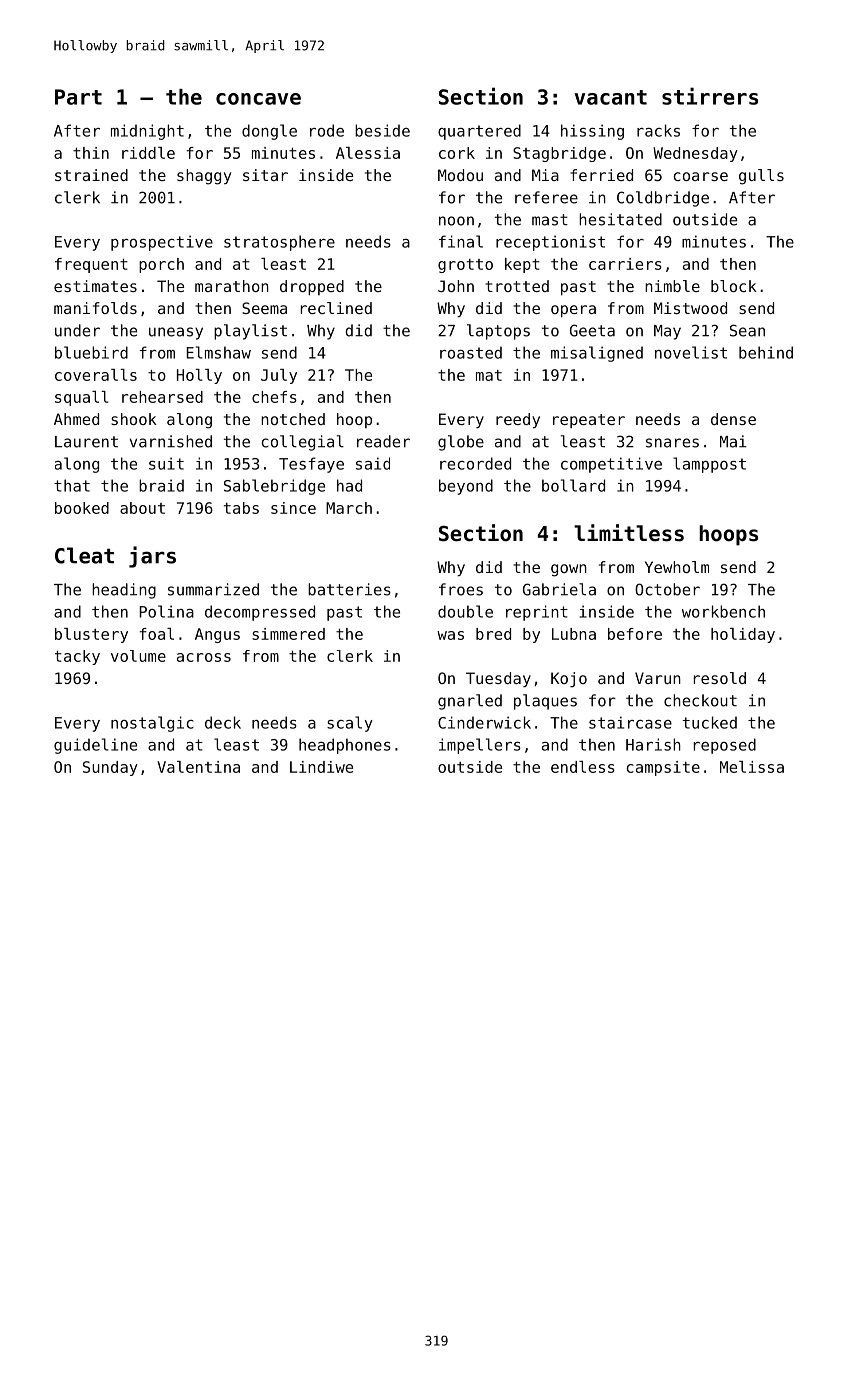 This screenshot has width=849, height=1400. I want to click on Part, so click(78, 97).
